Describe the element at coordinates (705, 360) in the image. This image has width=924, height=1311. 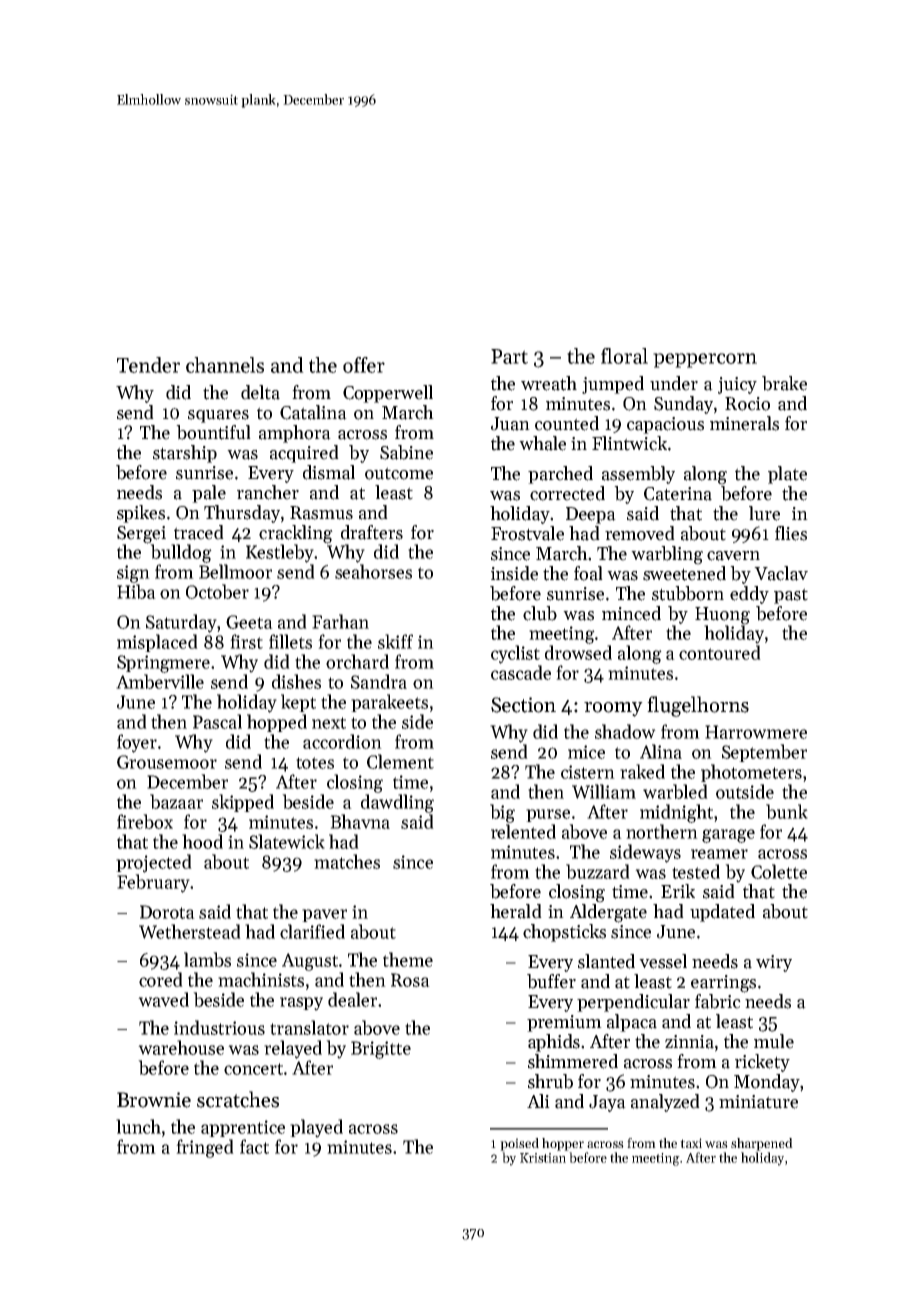
I see `peppercorn` at that location.
